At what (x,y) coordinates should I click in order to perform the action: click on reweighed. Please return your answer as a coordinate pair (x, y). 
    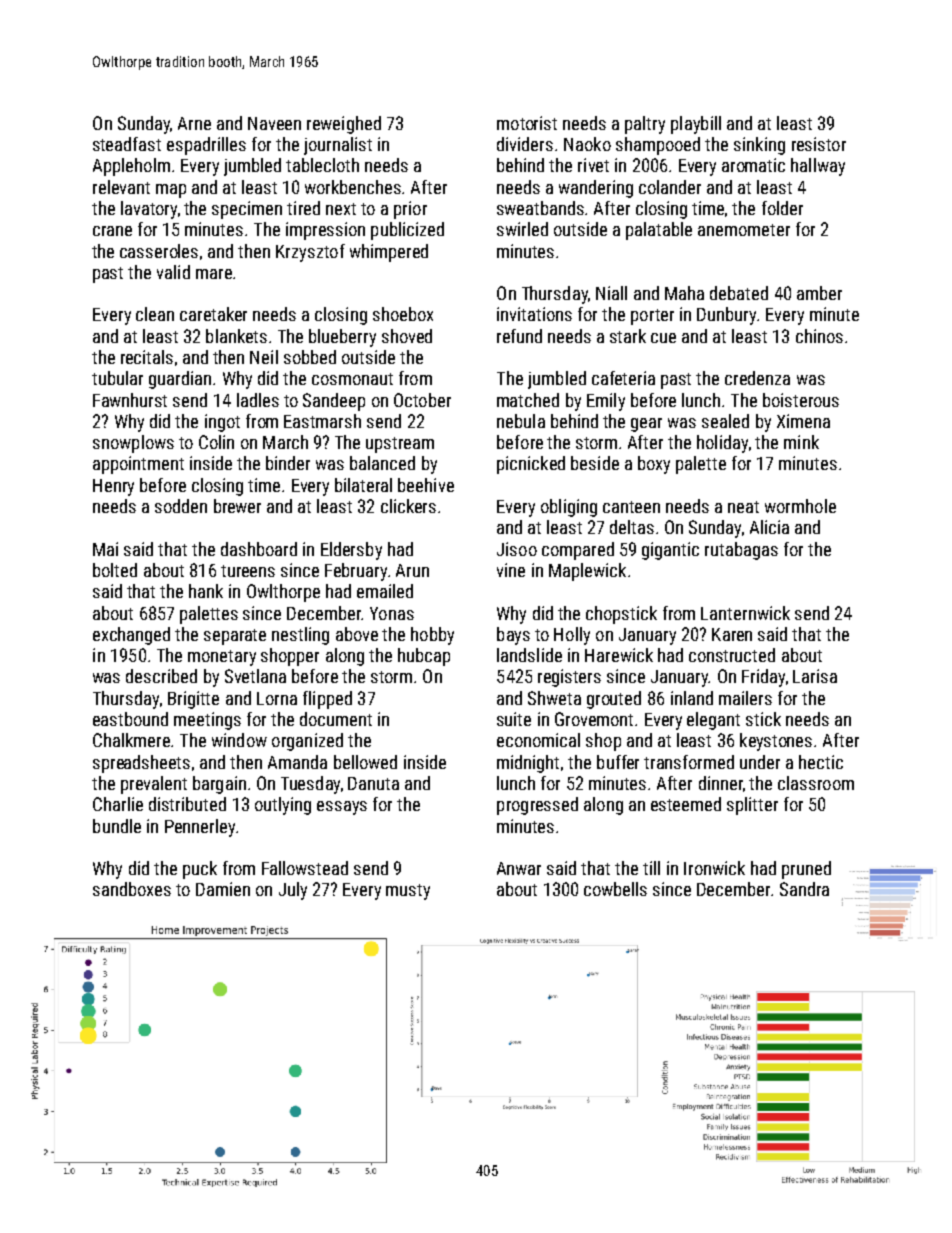
    Looking at the image, I should click on (344, 125).
